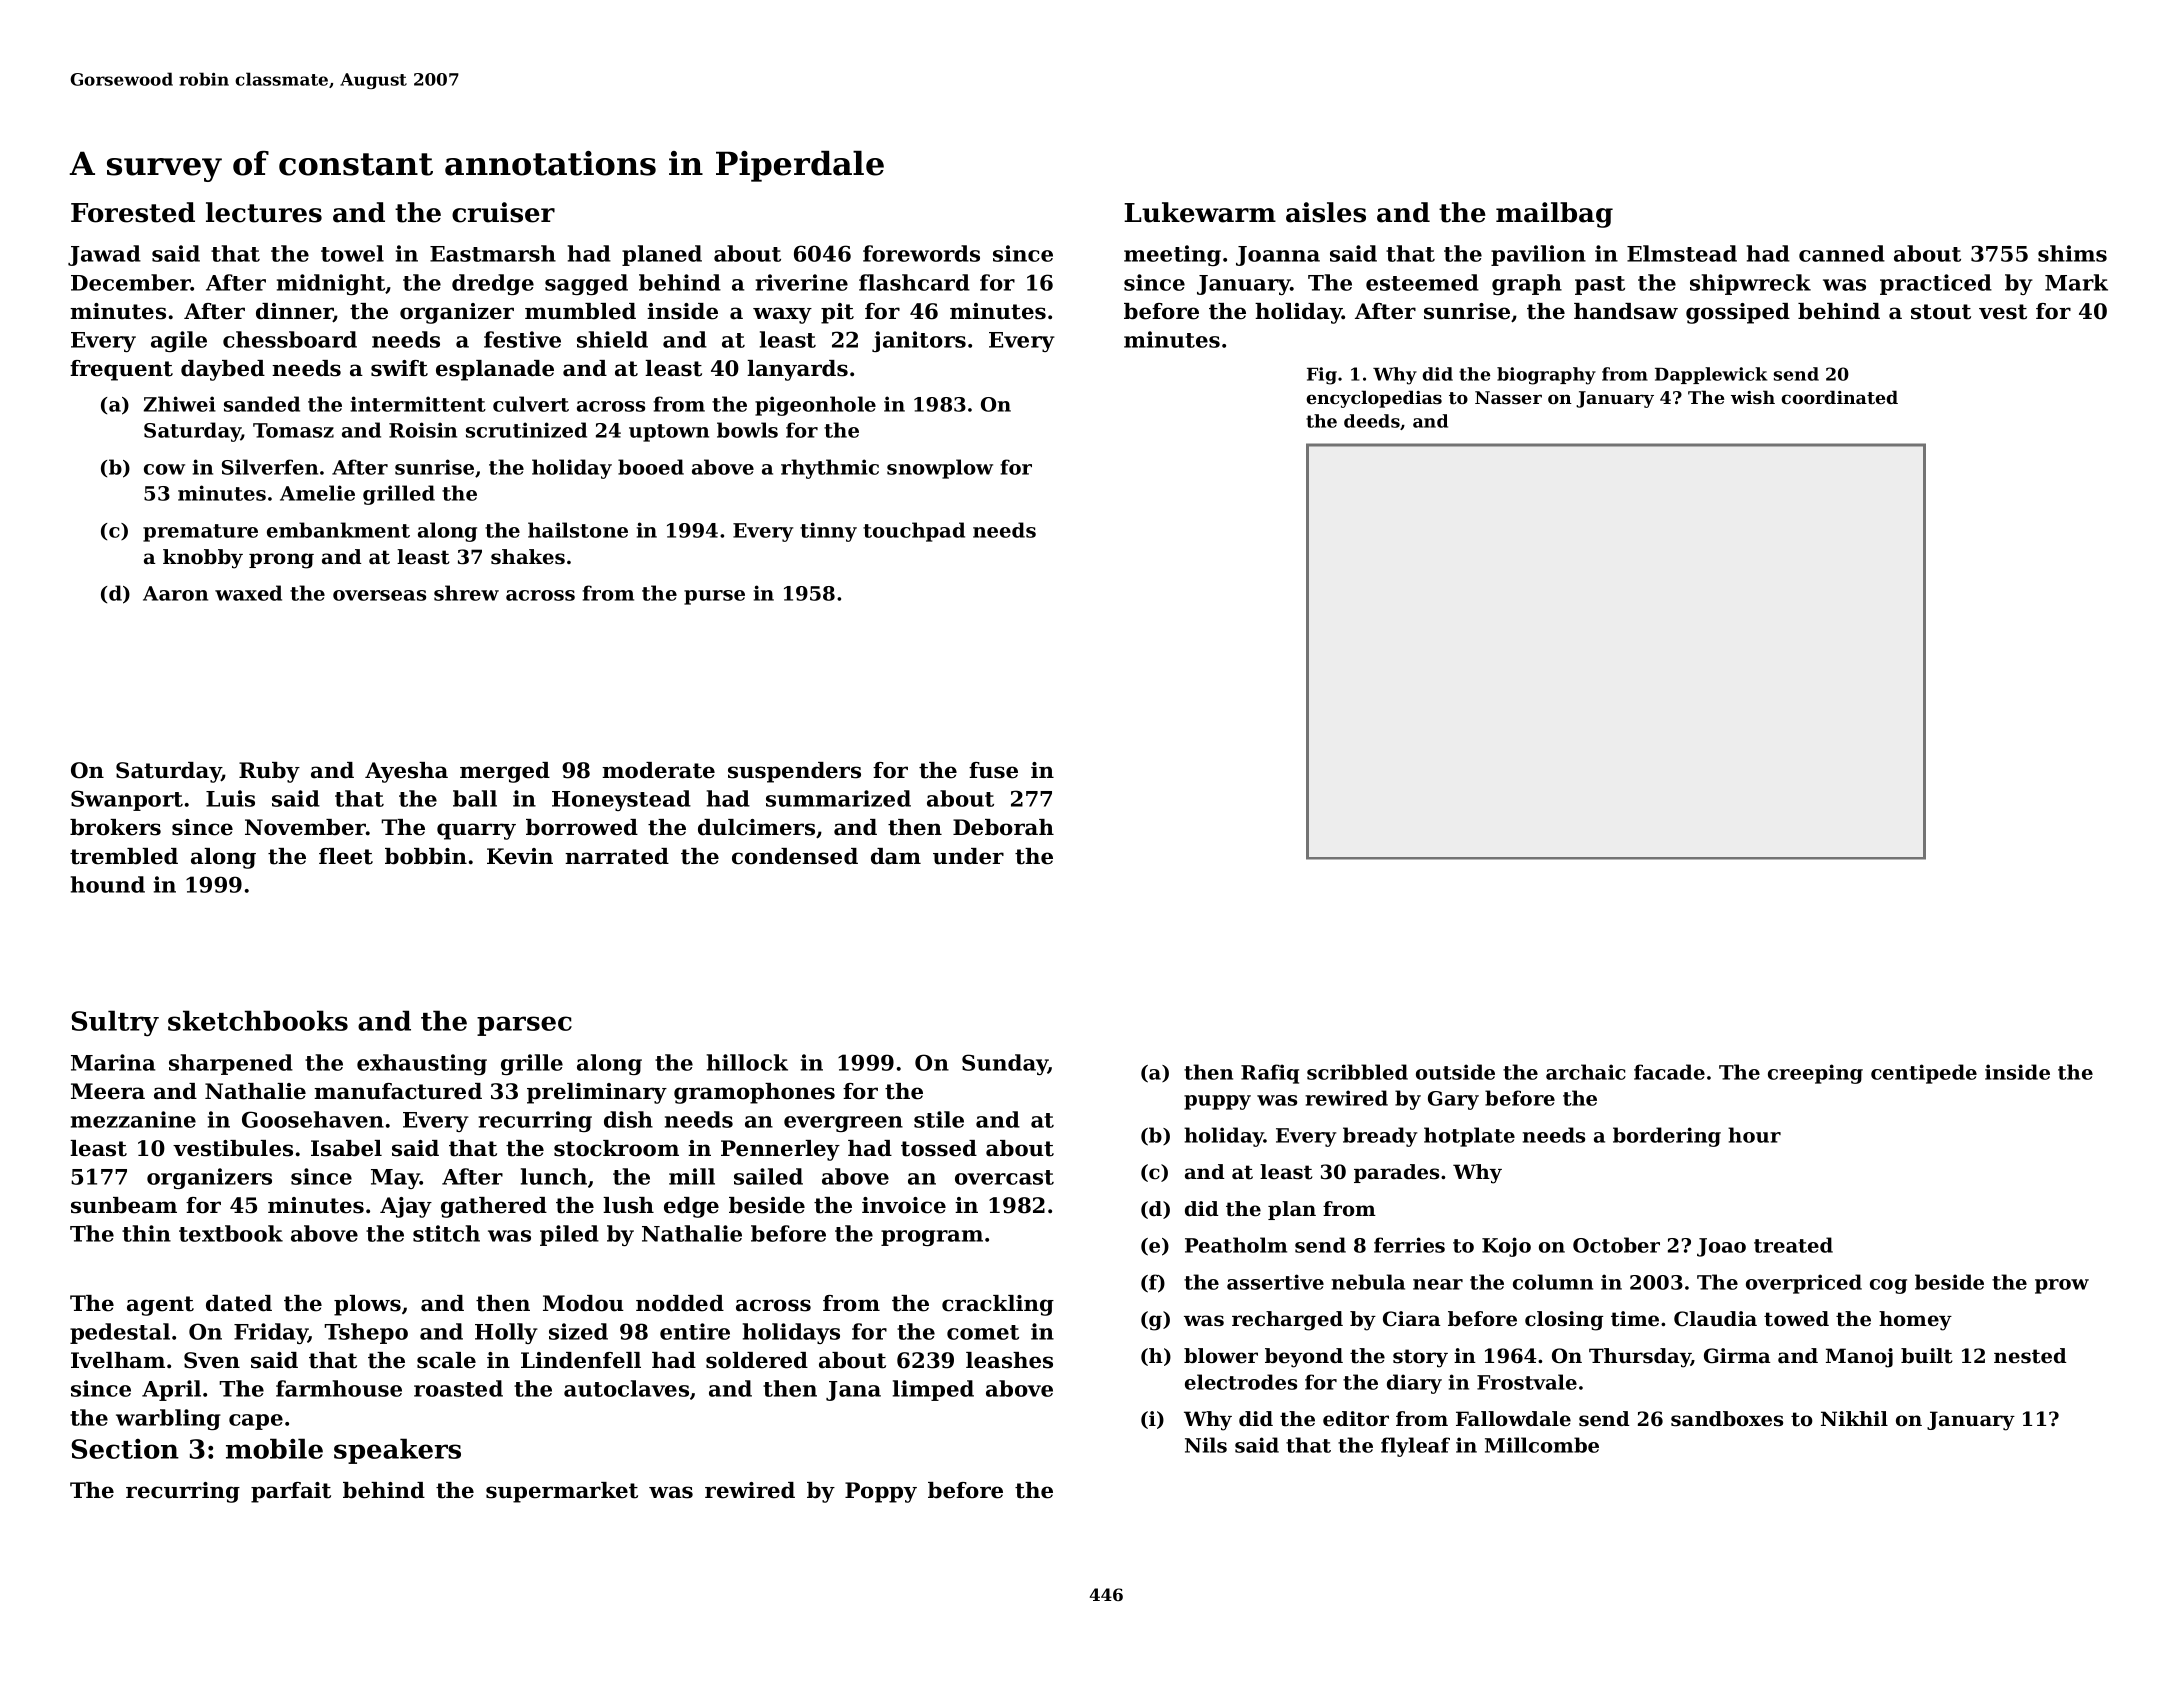 The image size is (2178, 1683). I want to click on deeds, so click(1372, 421).
